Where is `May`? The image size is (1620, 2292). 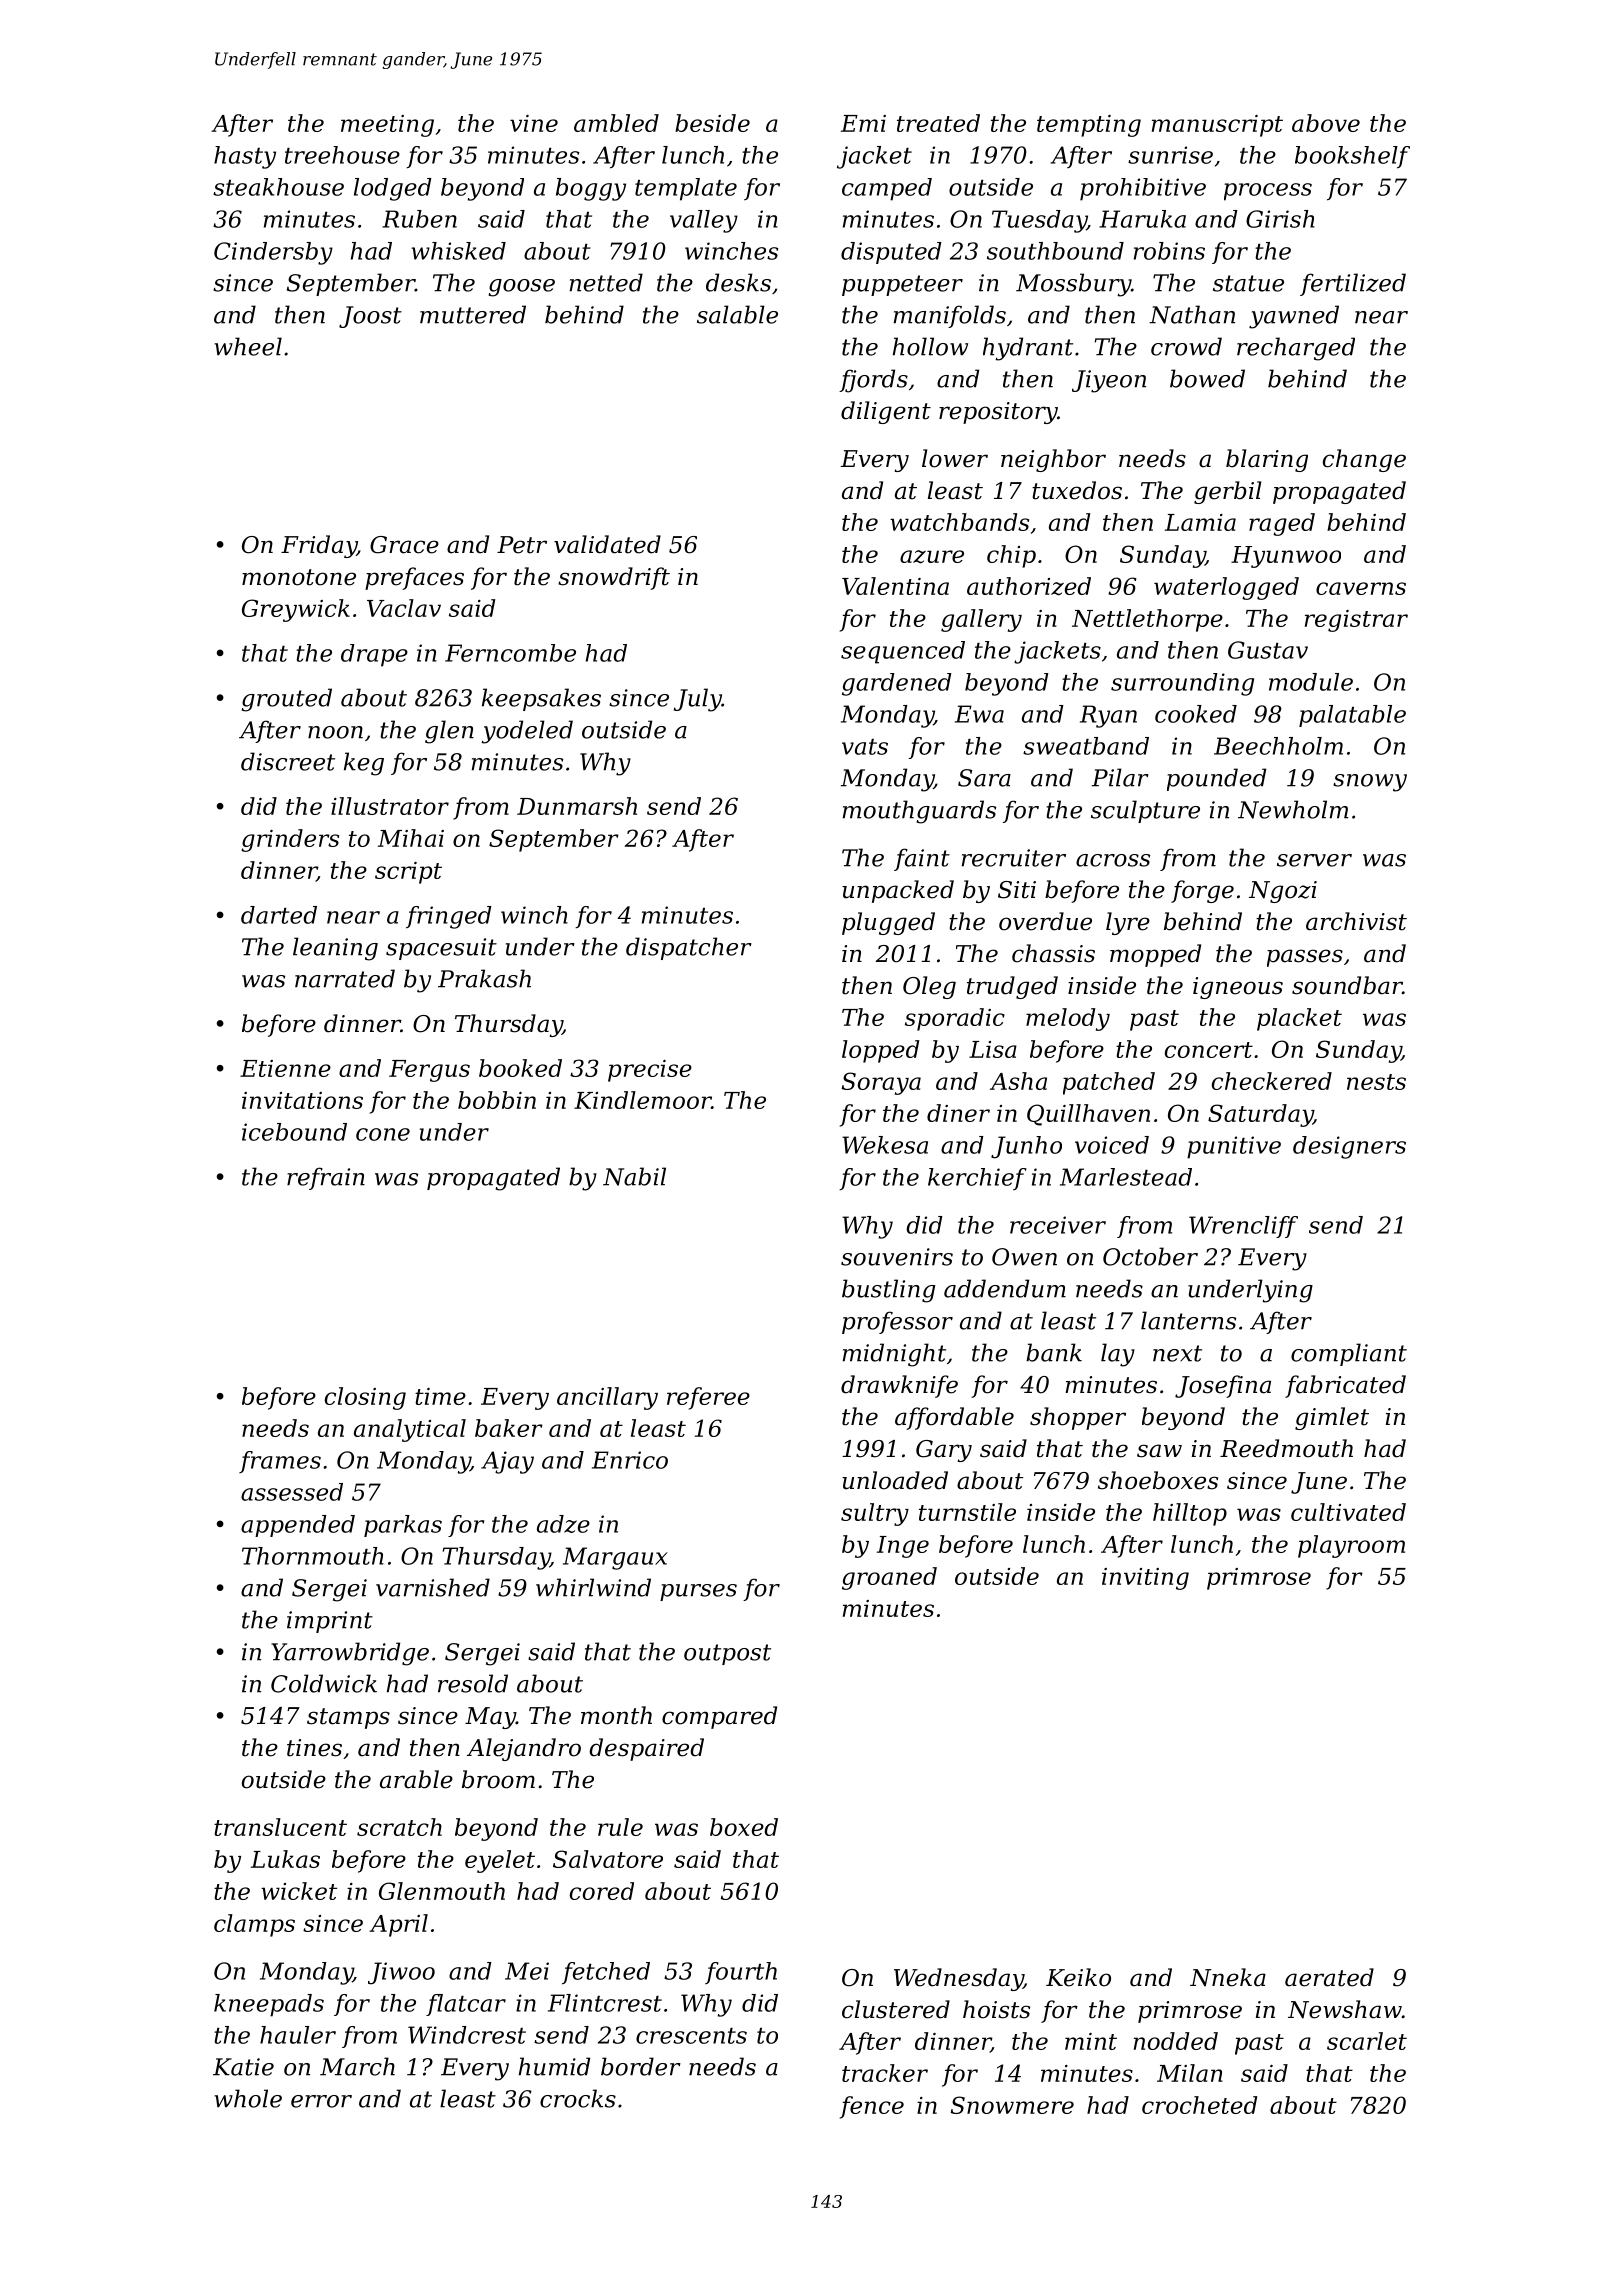
May is located at coordinates (490, 1718).
